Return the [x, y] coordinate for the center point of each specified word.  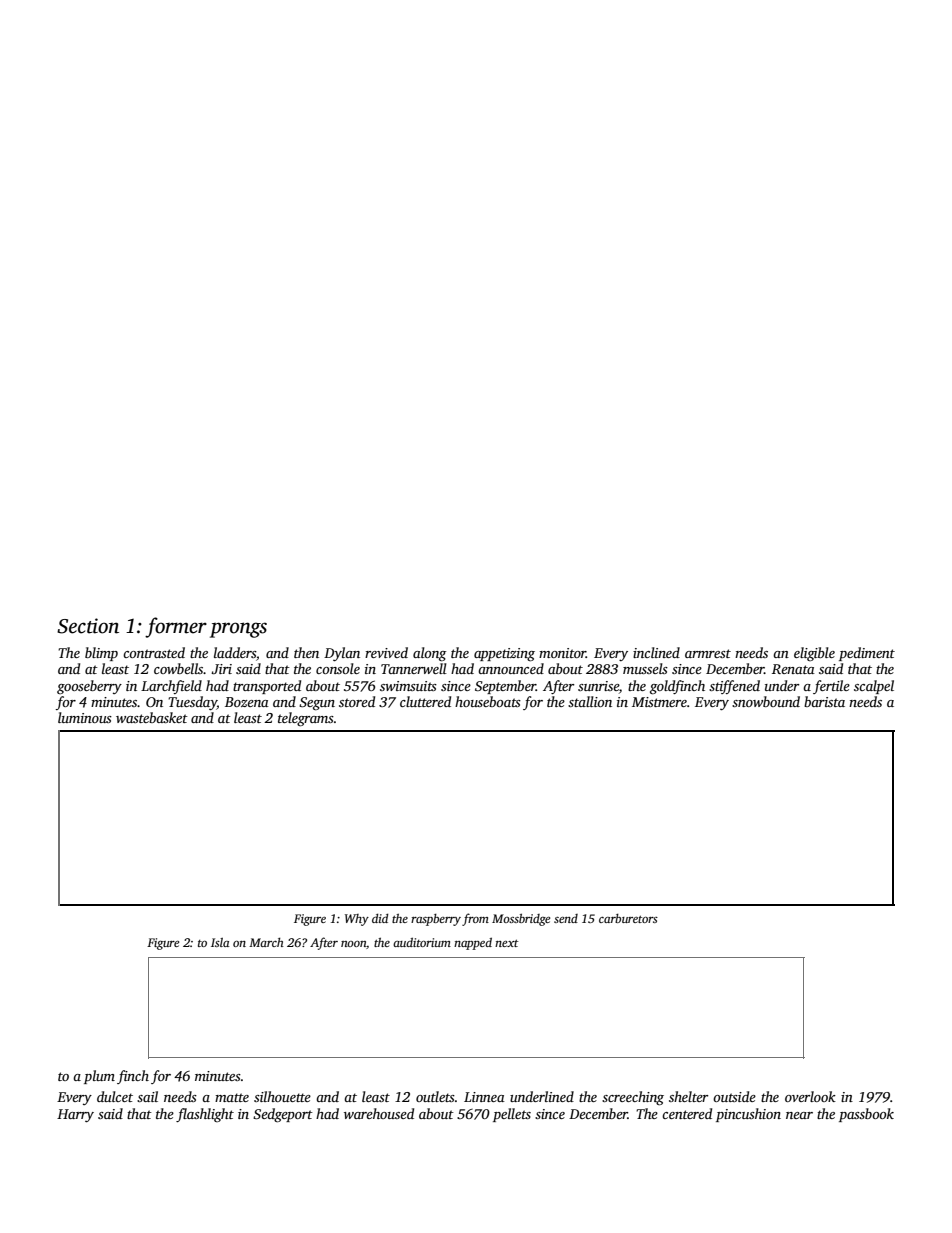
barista [824, 701]
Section [88, 626]
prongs [238, 630]
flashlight [205, 1115]
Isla [220, 942]
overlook [810, 1096]
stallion [590, 701]
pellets [512, 1115]
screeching [633, 1098]
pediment [867, 654]
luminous [85, 717]
